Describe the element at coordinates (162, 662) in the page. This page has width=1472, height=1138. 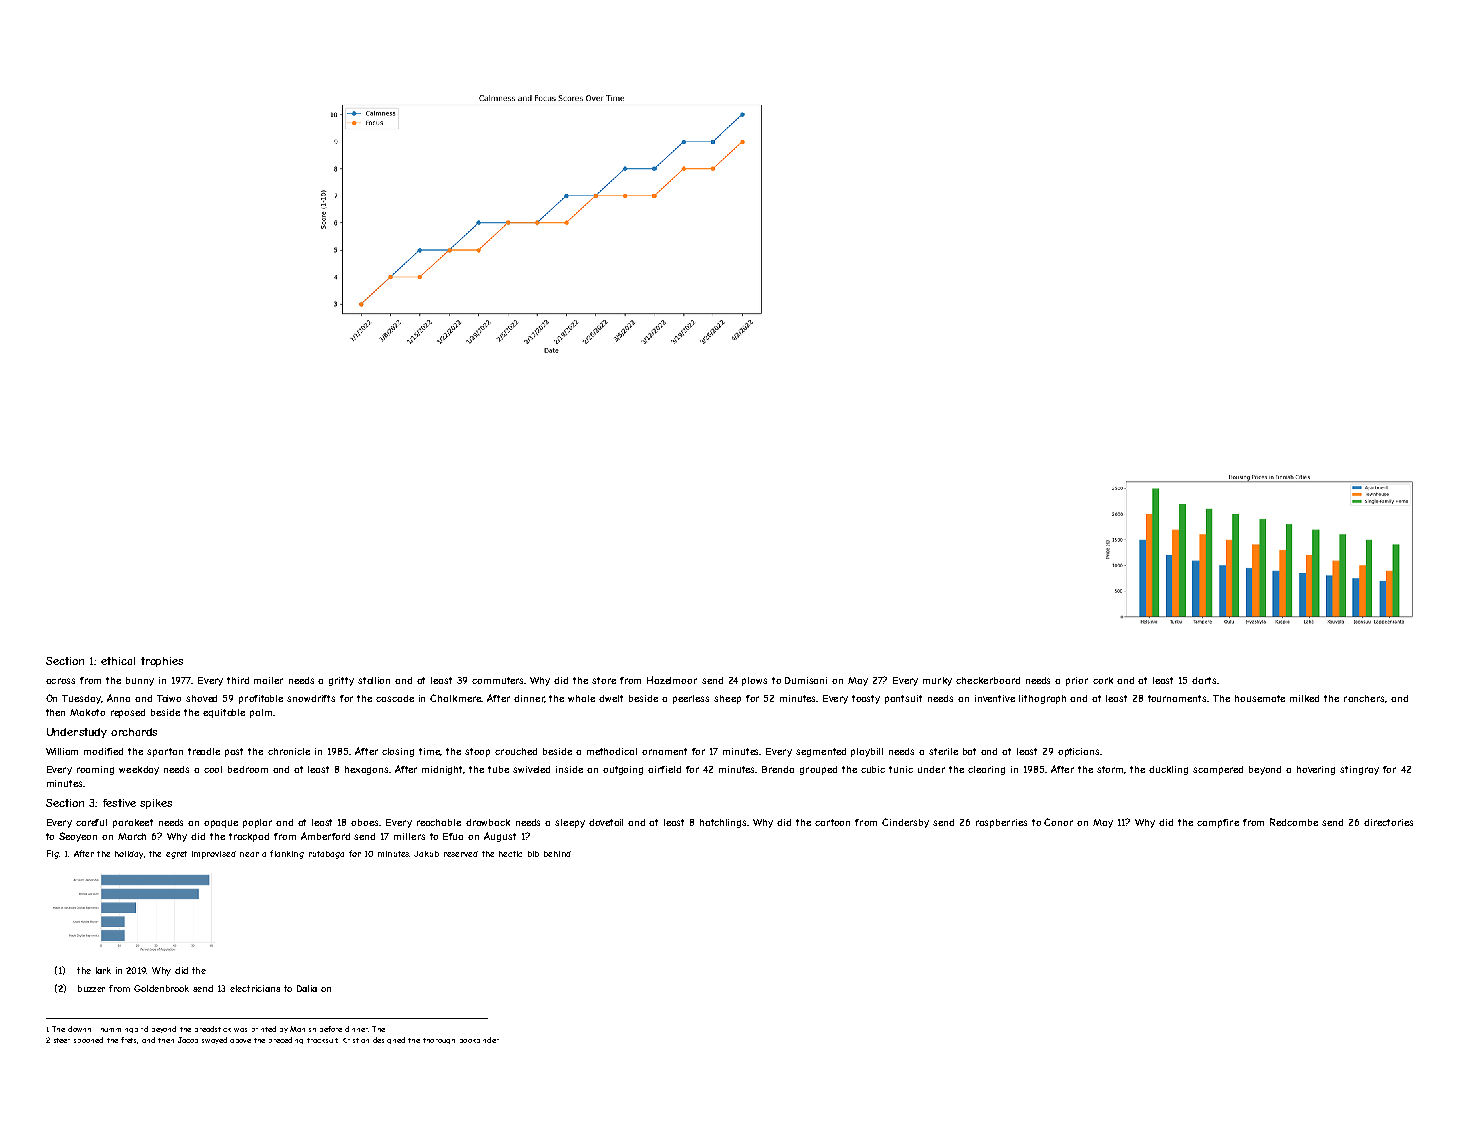
I see `trophies` at that location.
